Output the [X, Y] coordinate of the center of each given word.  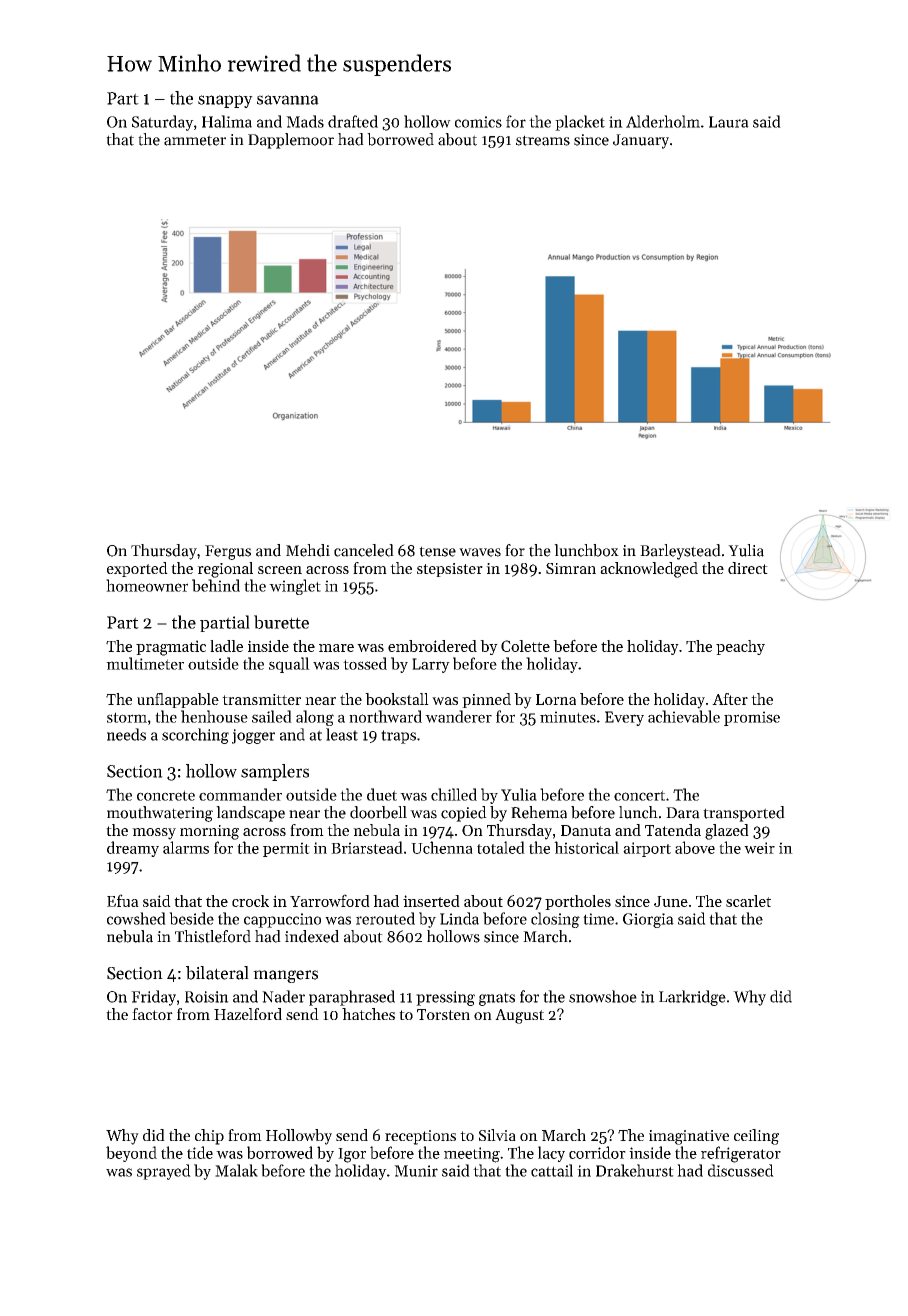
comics [478, 122]
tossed [365, 663]
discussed [741, 1170]
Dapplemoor [291, 141]
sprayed [164, 1172]
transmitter [261, 699]
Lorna [556, 699]
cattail [552, 1170]
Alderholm [663, 121]
